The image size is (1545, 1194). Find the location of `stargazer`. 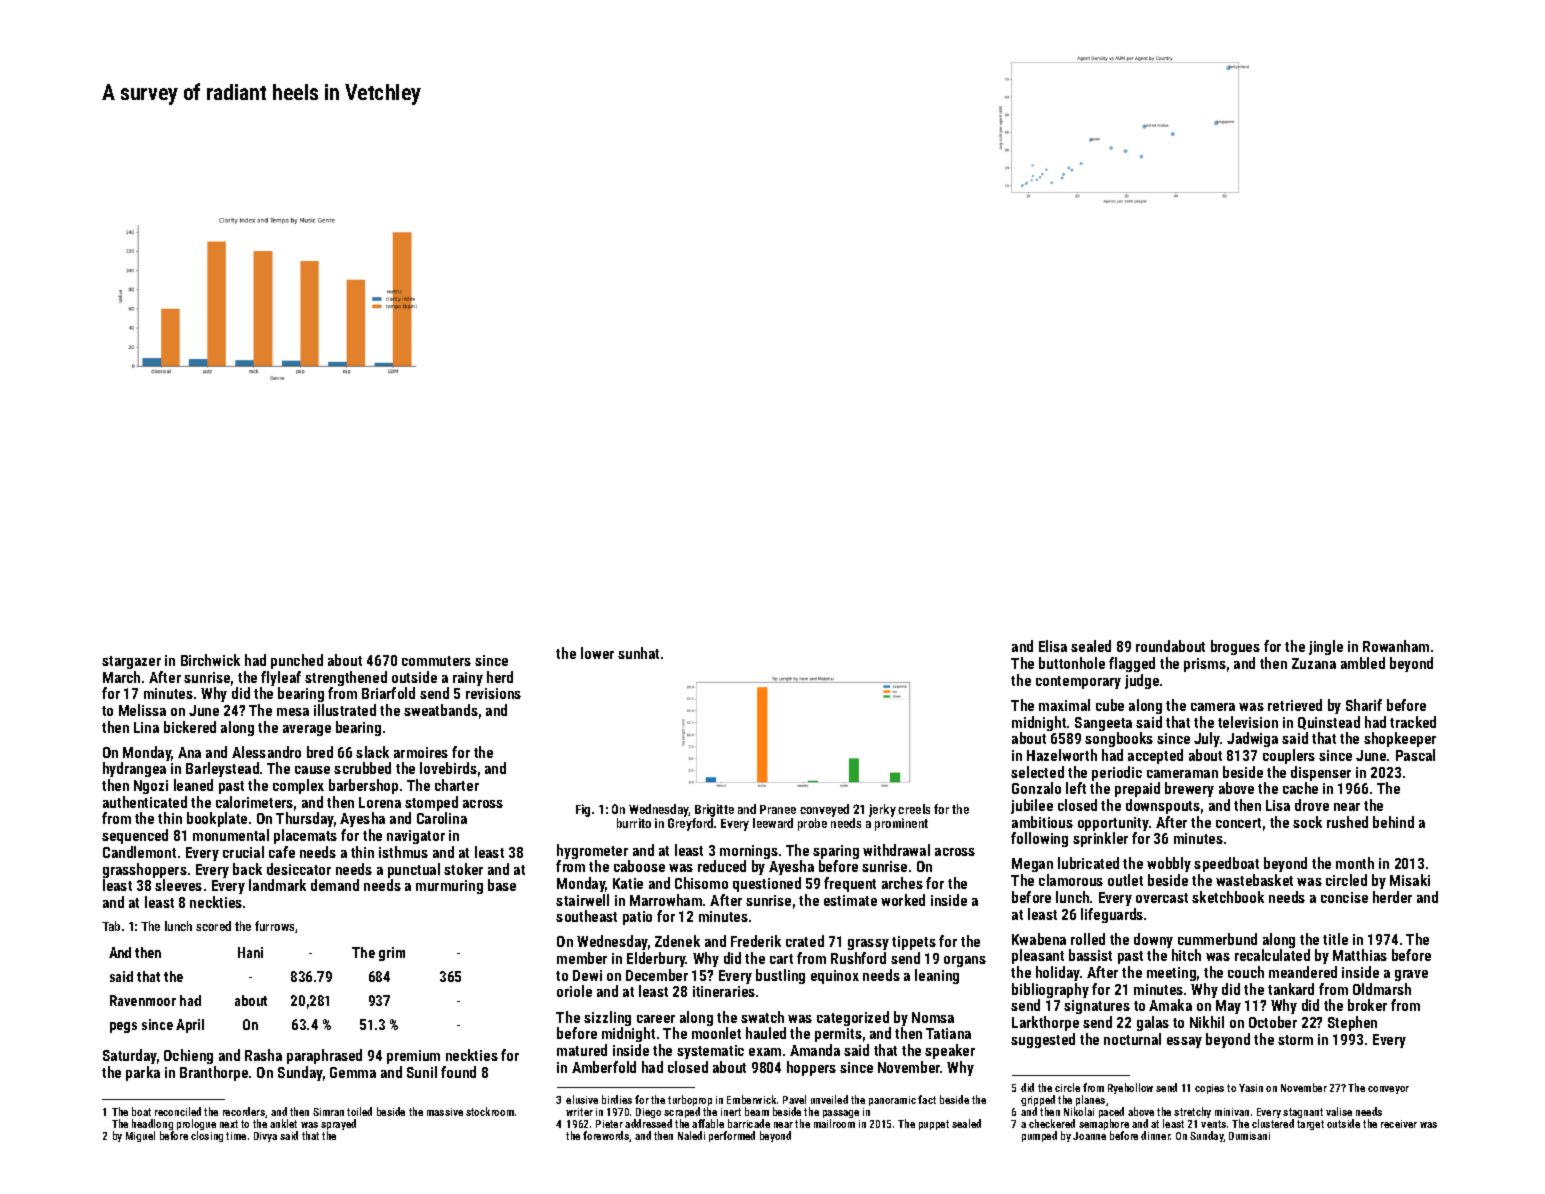

stargazer is located at coordinates (131, 662).
